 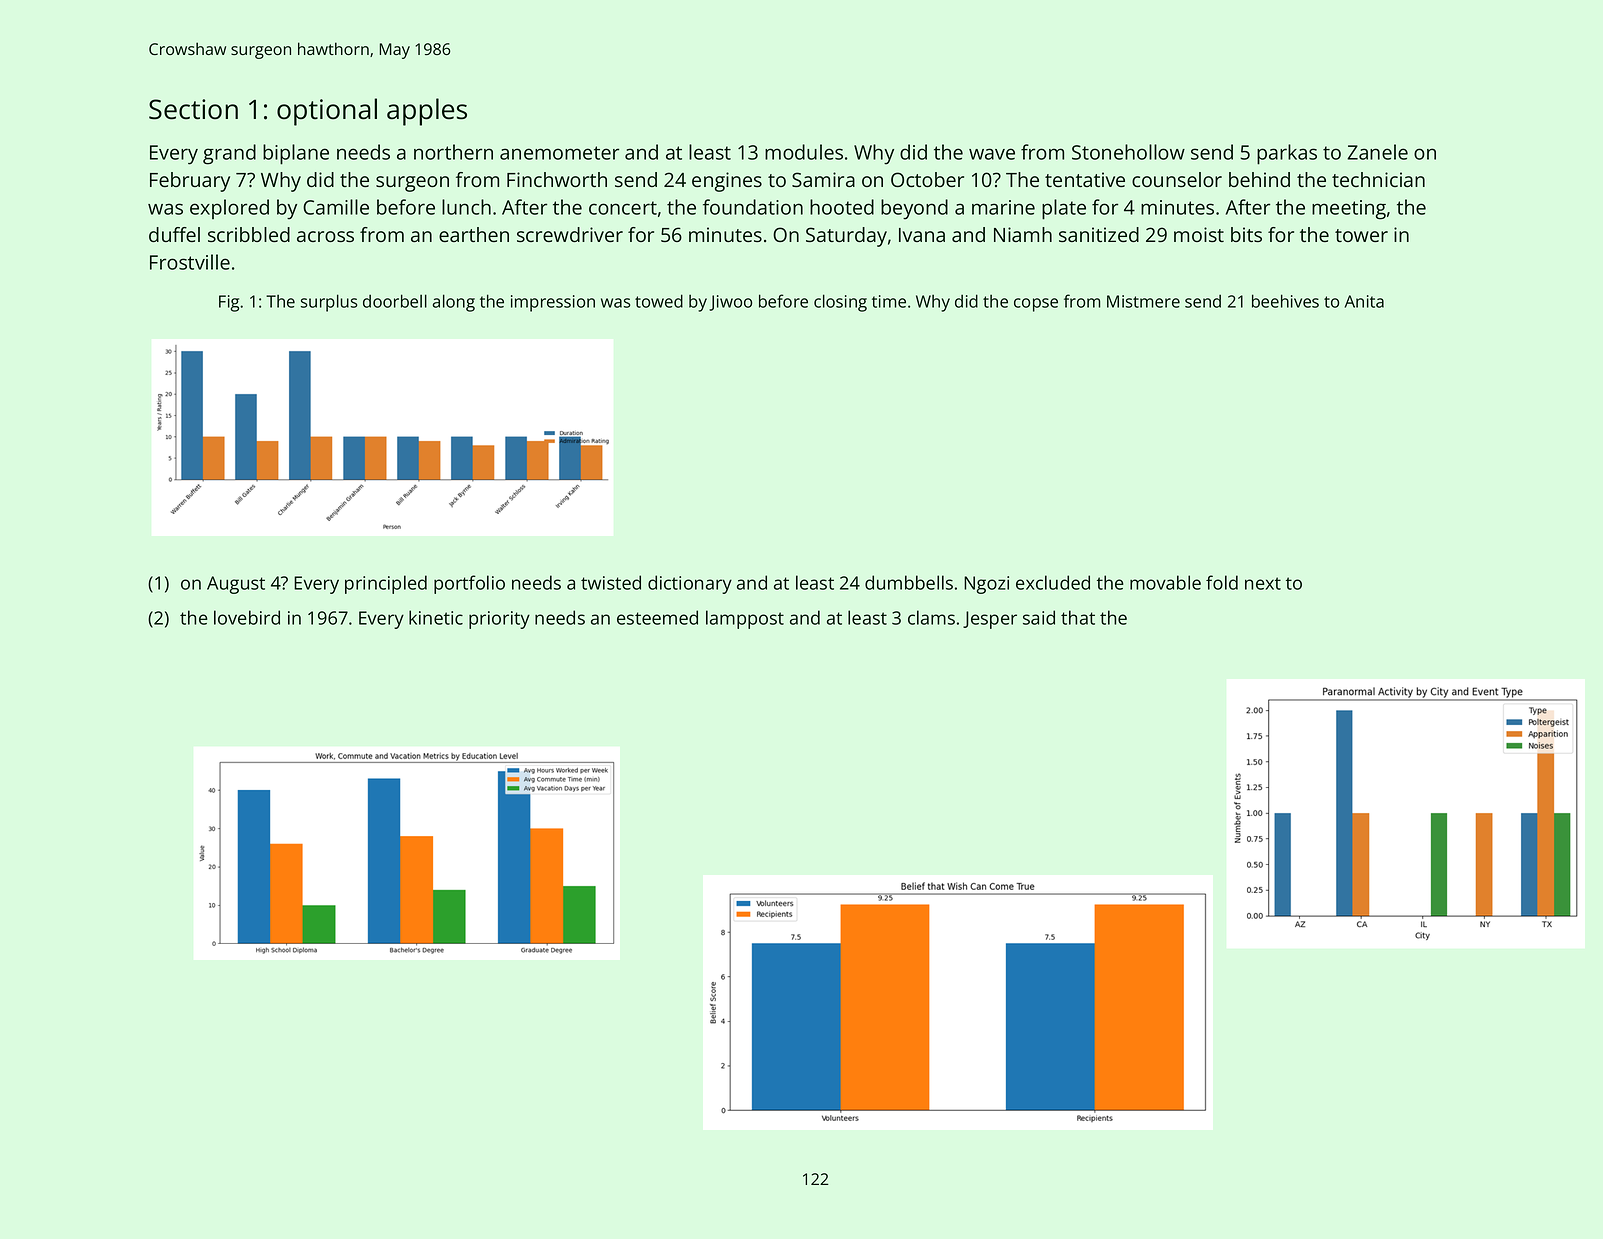 What do you see at coordinates (1377, 152) in the page?
I see `Zanele` at bounding box center [1377, 152].
